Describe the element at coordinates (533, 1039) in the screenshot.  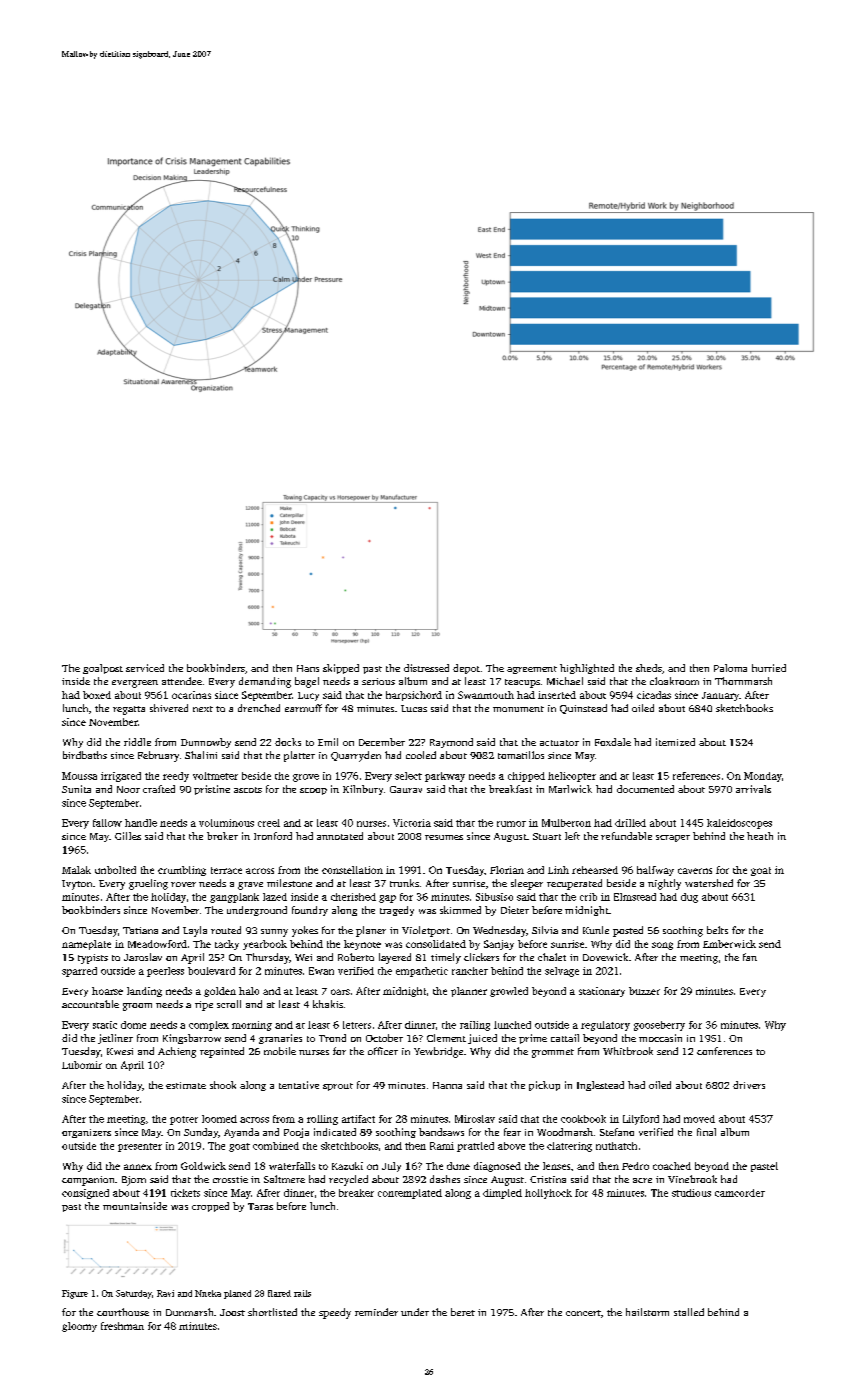
I see `prime` at that location.
